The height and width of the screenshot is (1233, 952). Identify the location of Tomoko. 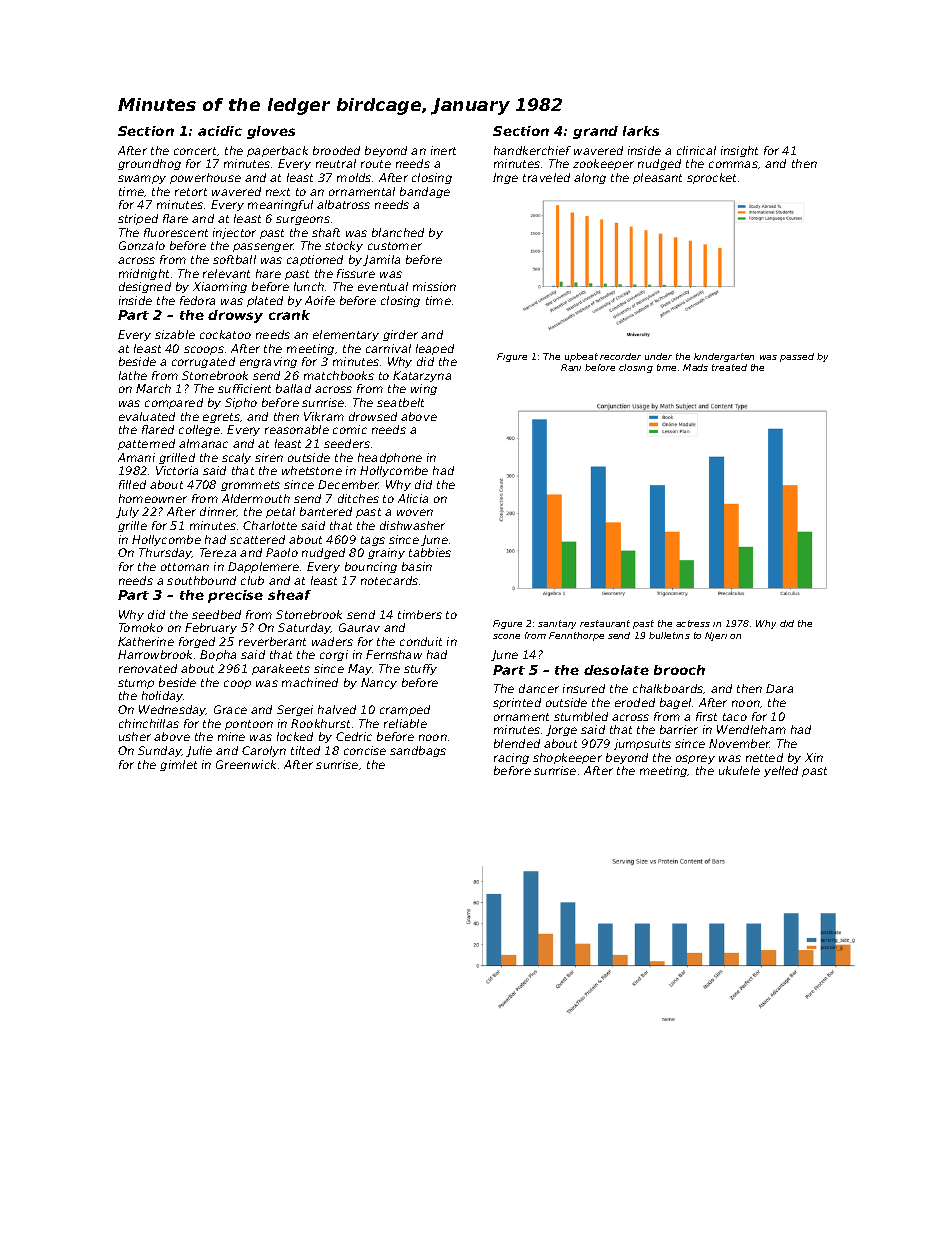
(141, 627).
